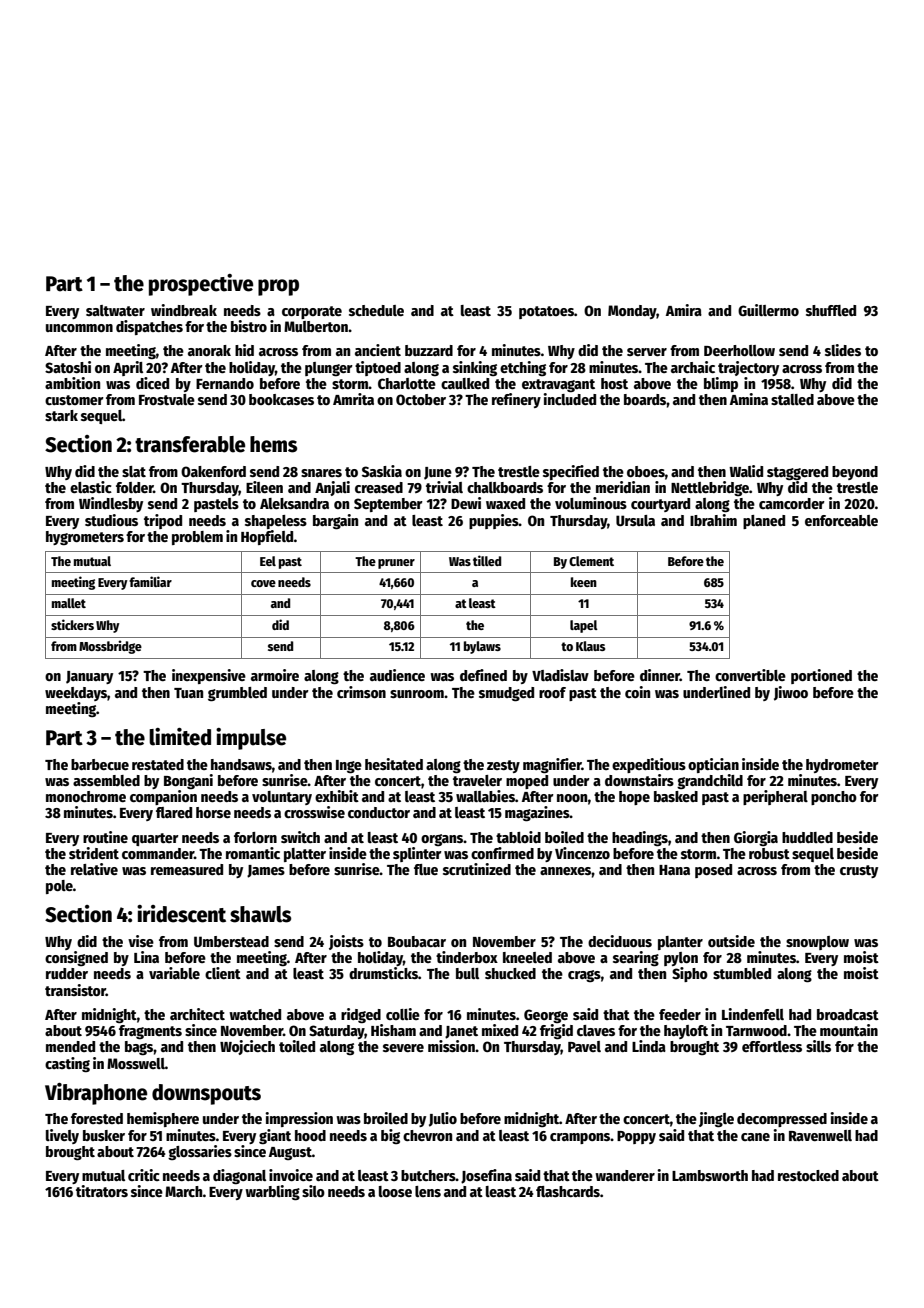 The height and width of the screenshot is (1308, 924). I want to click on Guillermo, so click(768, 310).
